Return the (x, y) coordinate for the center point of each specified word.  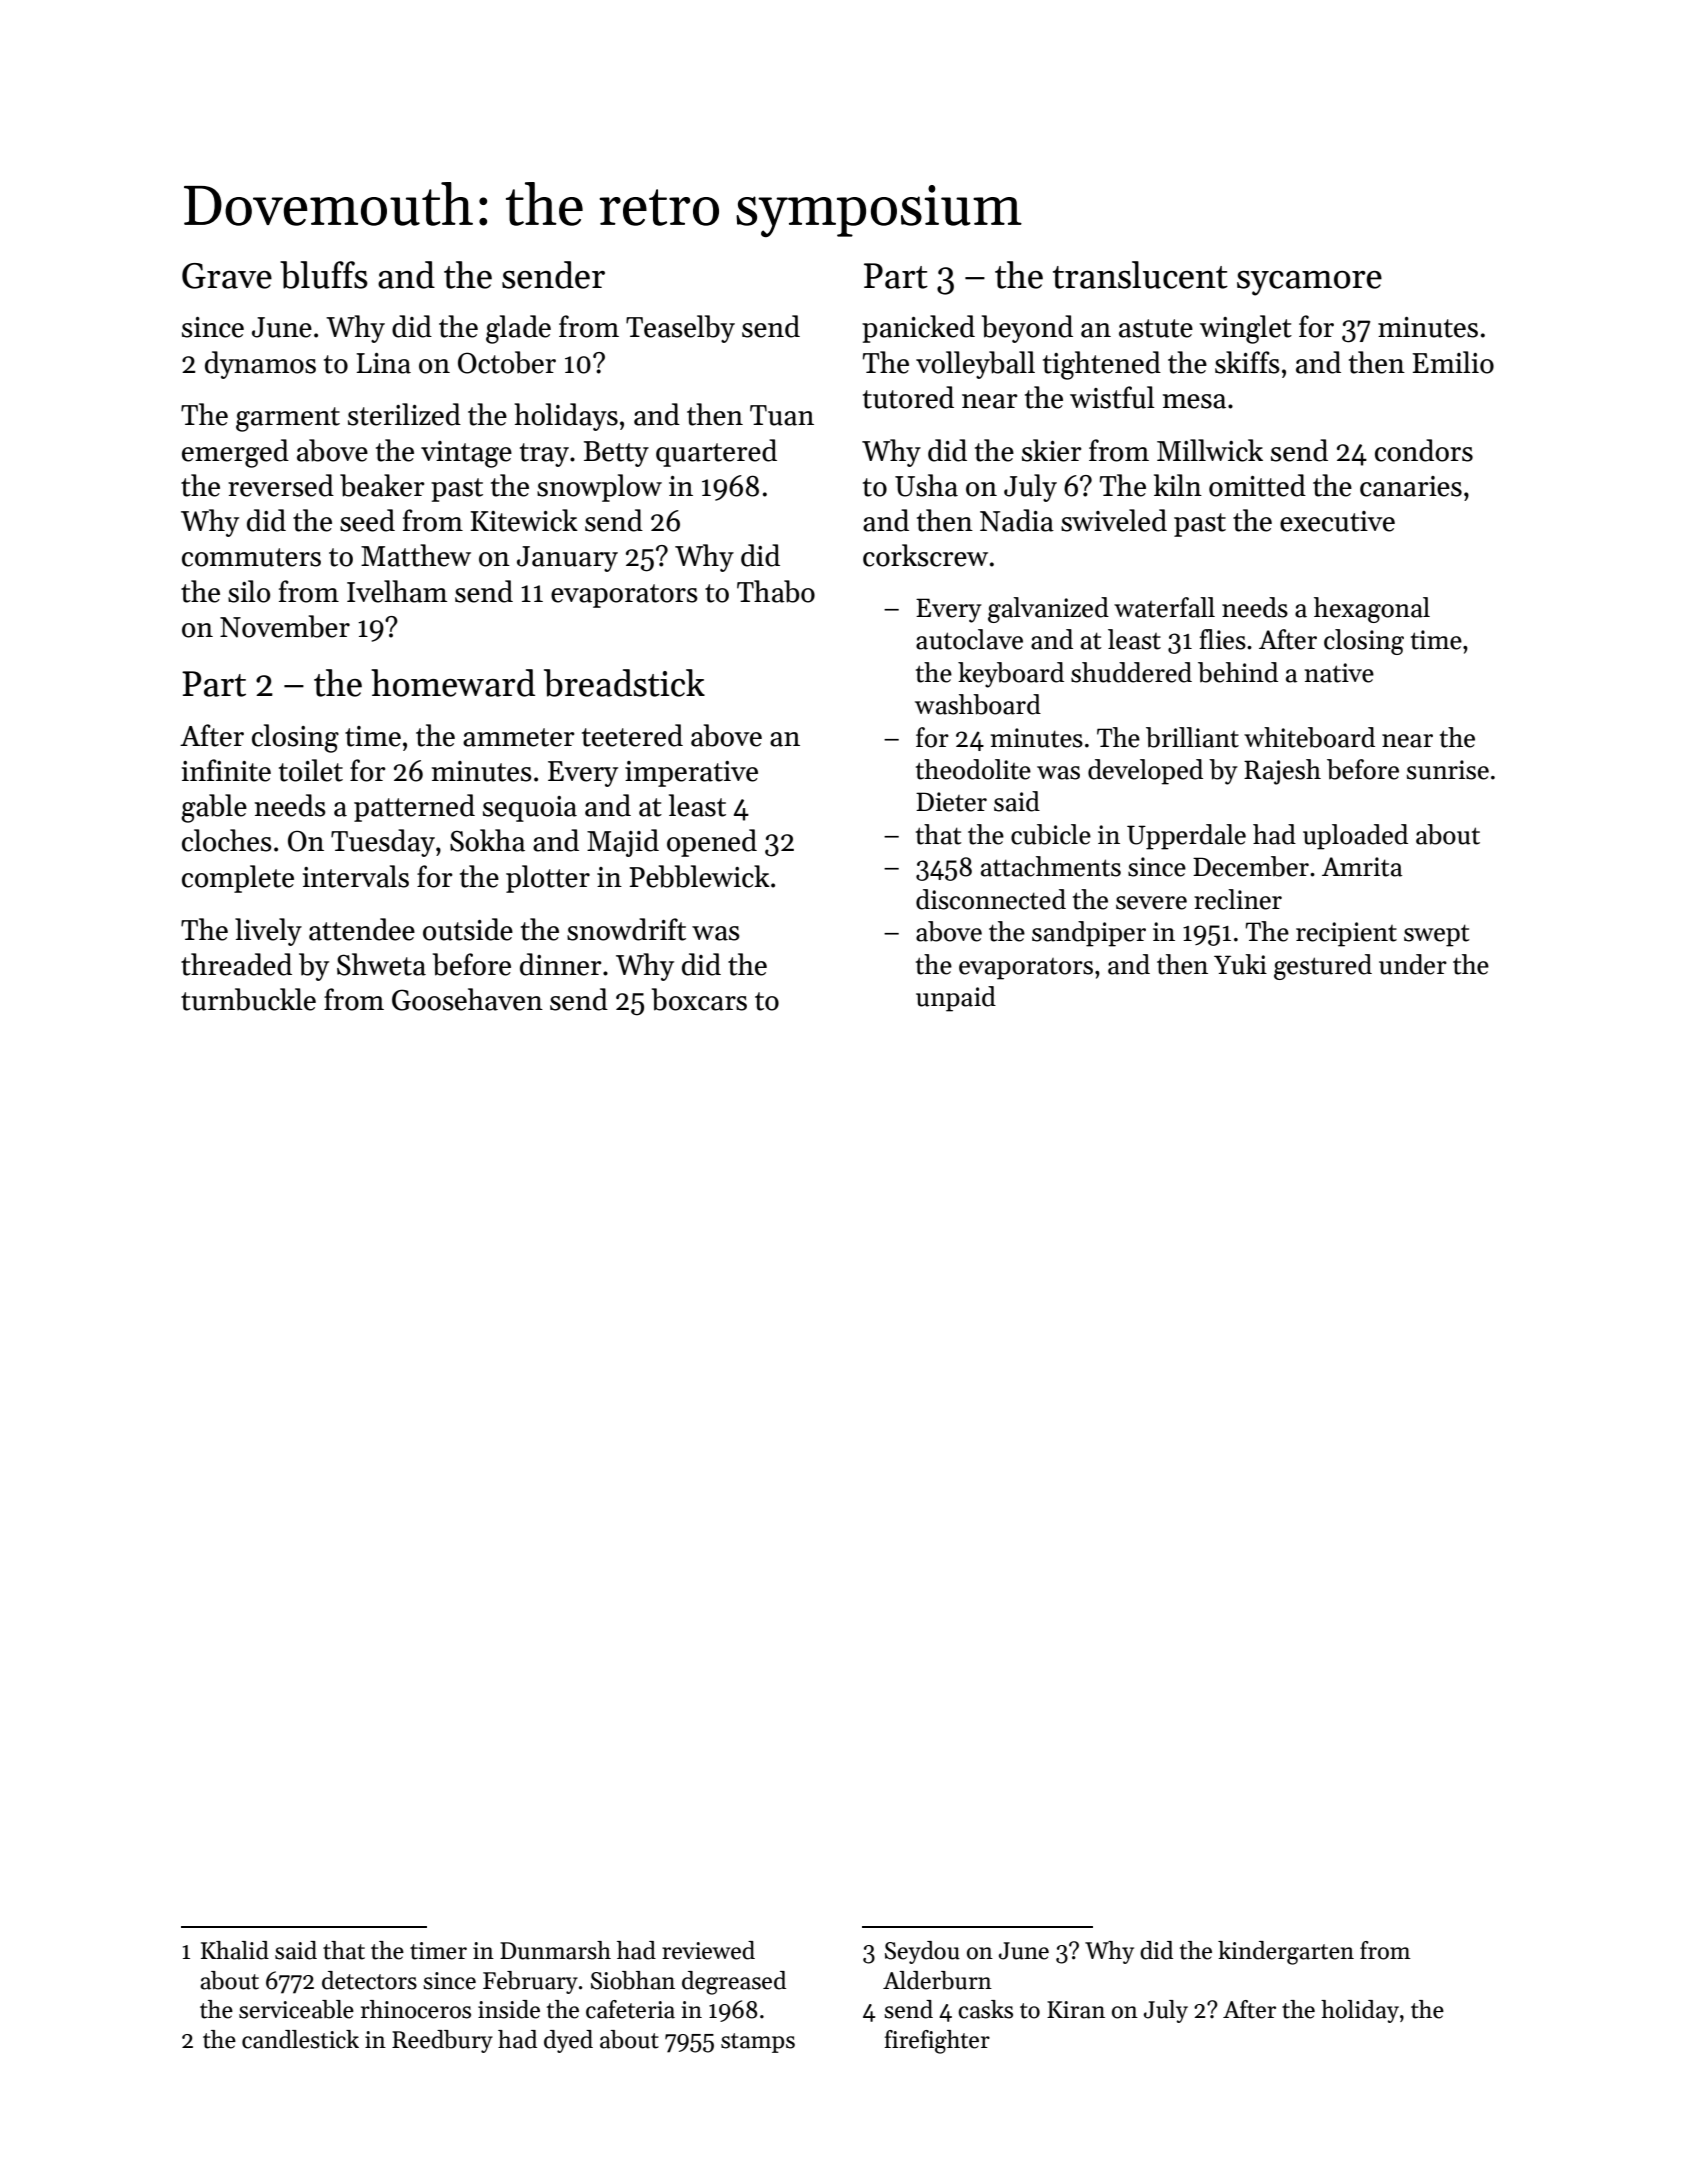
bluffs (324, 275)
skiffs (1247, 362)
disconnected (991, 899)
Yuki (1240, 964)
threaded (236, 964)
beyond (1027, 329)
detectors (369, 1980)
